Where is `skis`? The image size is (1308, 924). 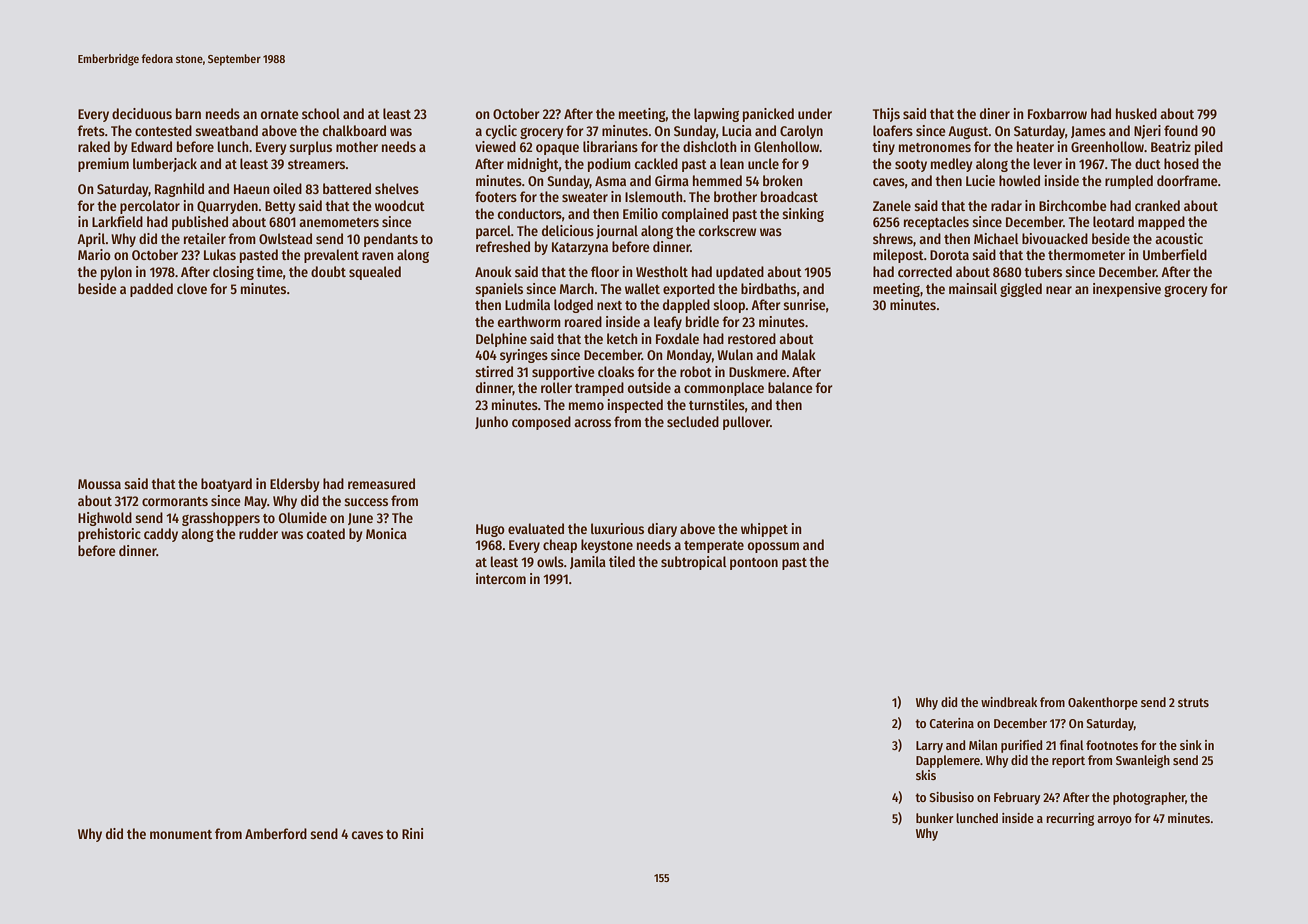
skis is located at coordinates (926, 775).
